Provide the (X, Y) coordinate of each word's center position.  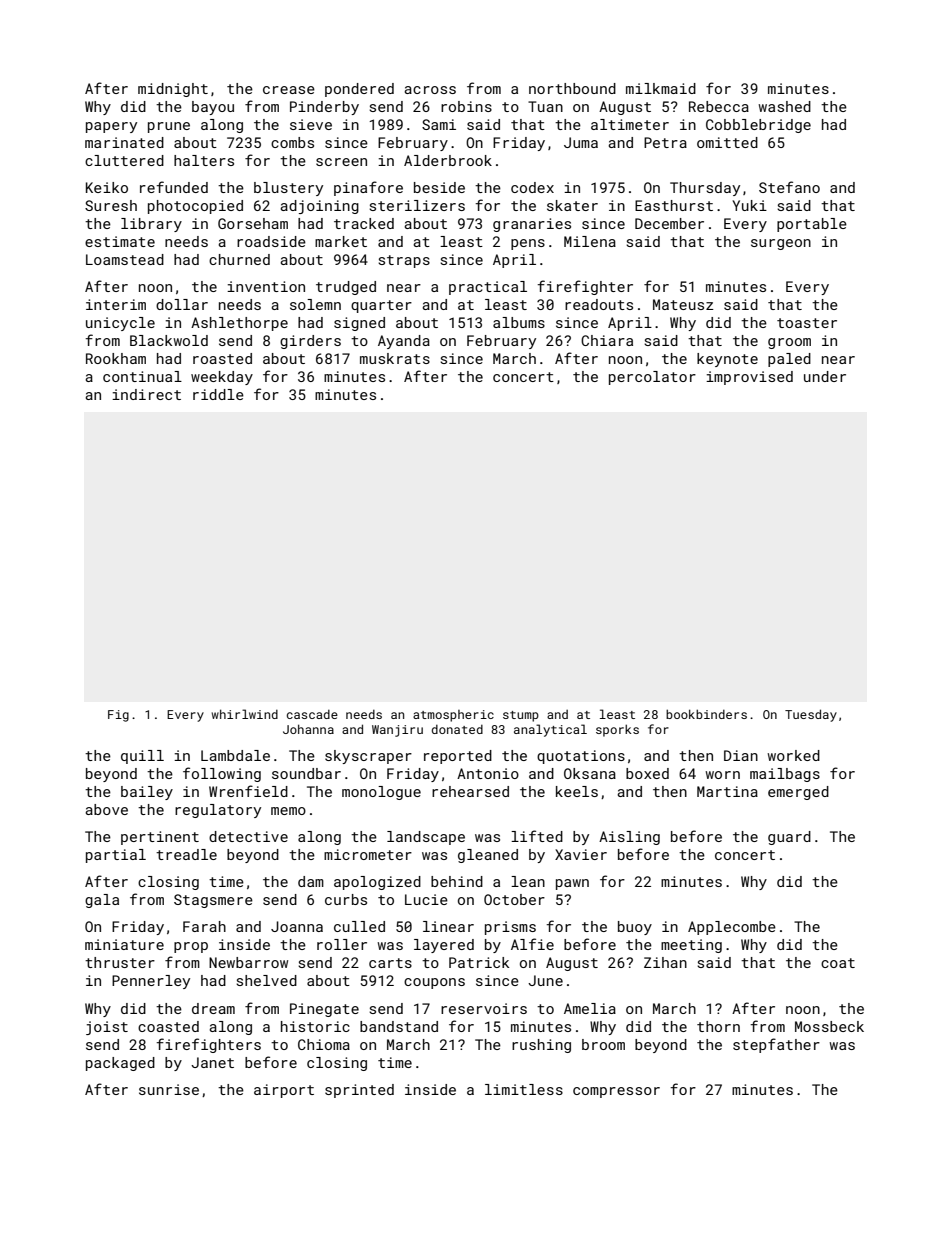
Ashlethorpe (239, 324)
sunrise (169, 1089)
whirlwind (245, 714)
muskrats (395, 358)
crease (289, 90)
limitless (524, 1089)
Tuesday (811, 715)
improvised (749, 378)
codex (532, 187)
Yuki (749, 205)
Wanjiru (397, 731)
